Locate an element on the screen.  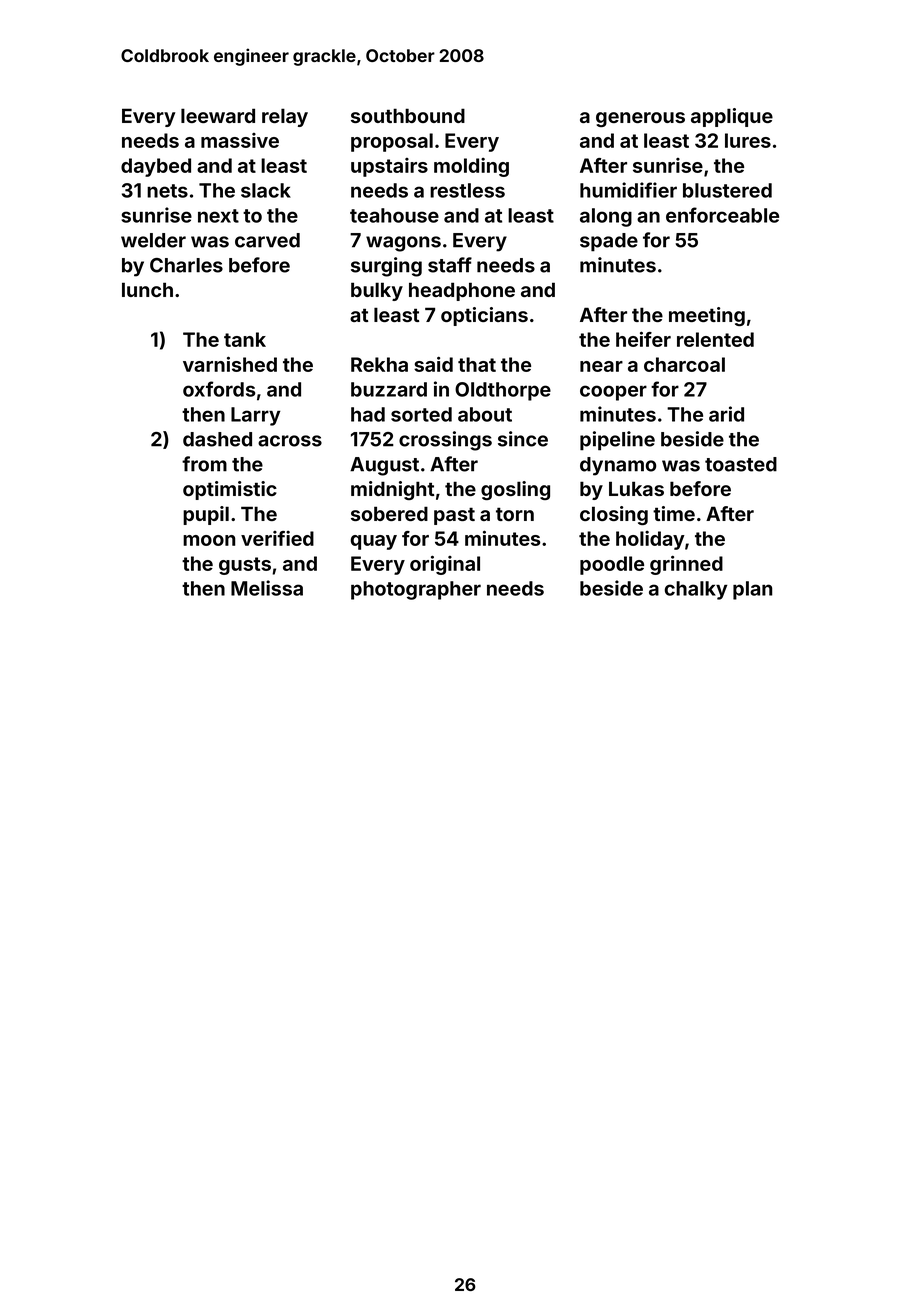
moon is located at coordinates (209, 540).
